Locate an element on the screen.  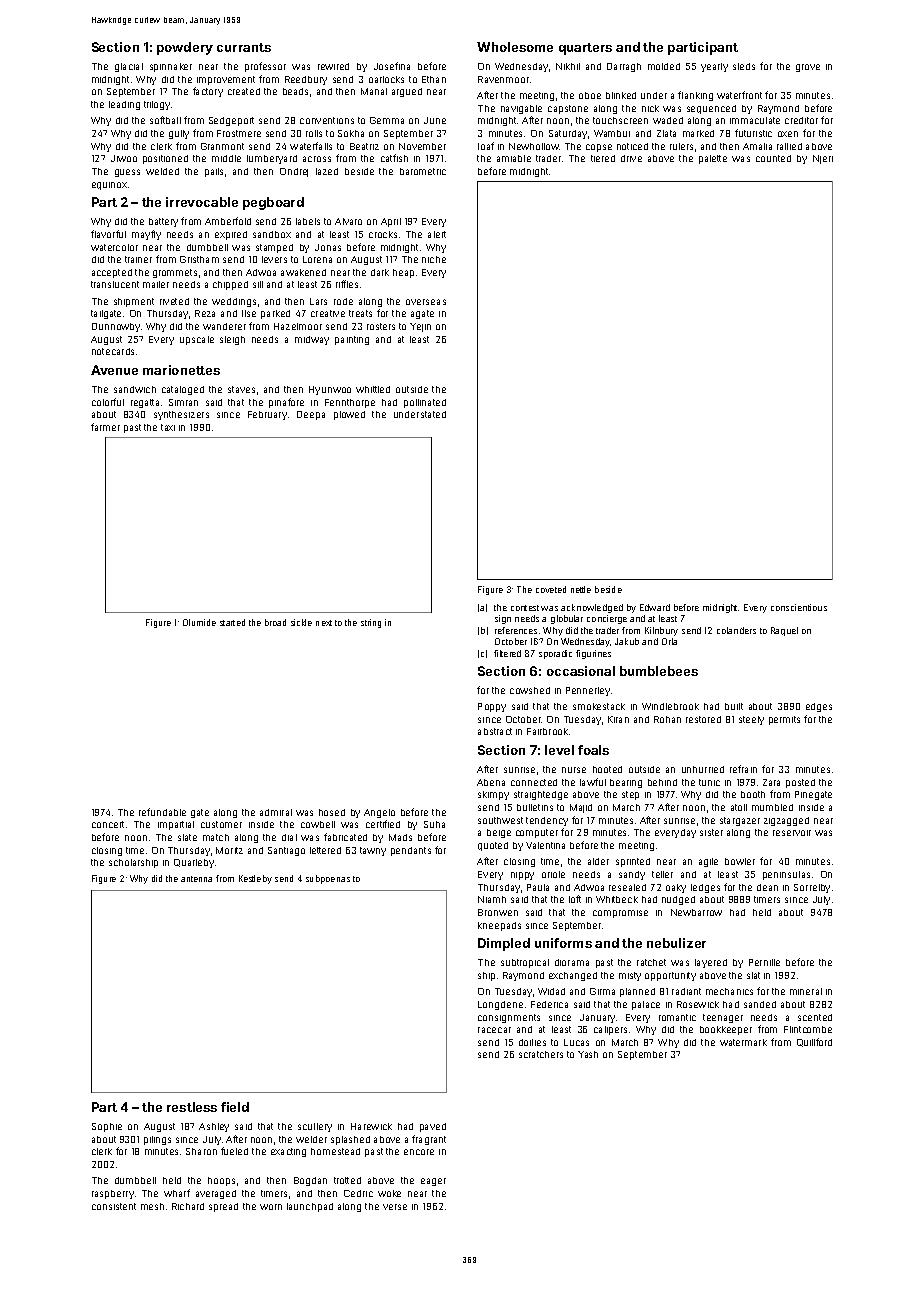
powdery is located at coordinates (185, 48).
